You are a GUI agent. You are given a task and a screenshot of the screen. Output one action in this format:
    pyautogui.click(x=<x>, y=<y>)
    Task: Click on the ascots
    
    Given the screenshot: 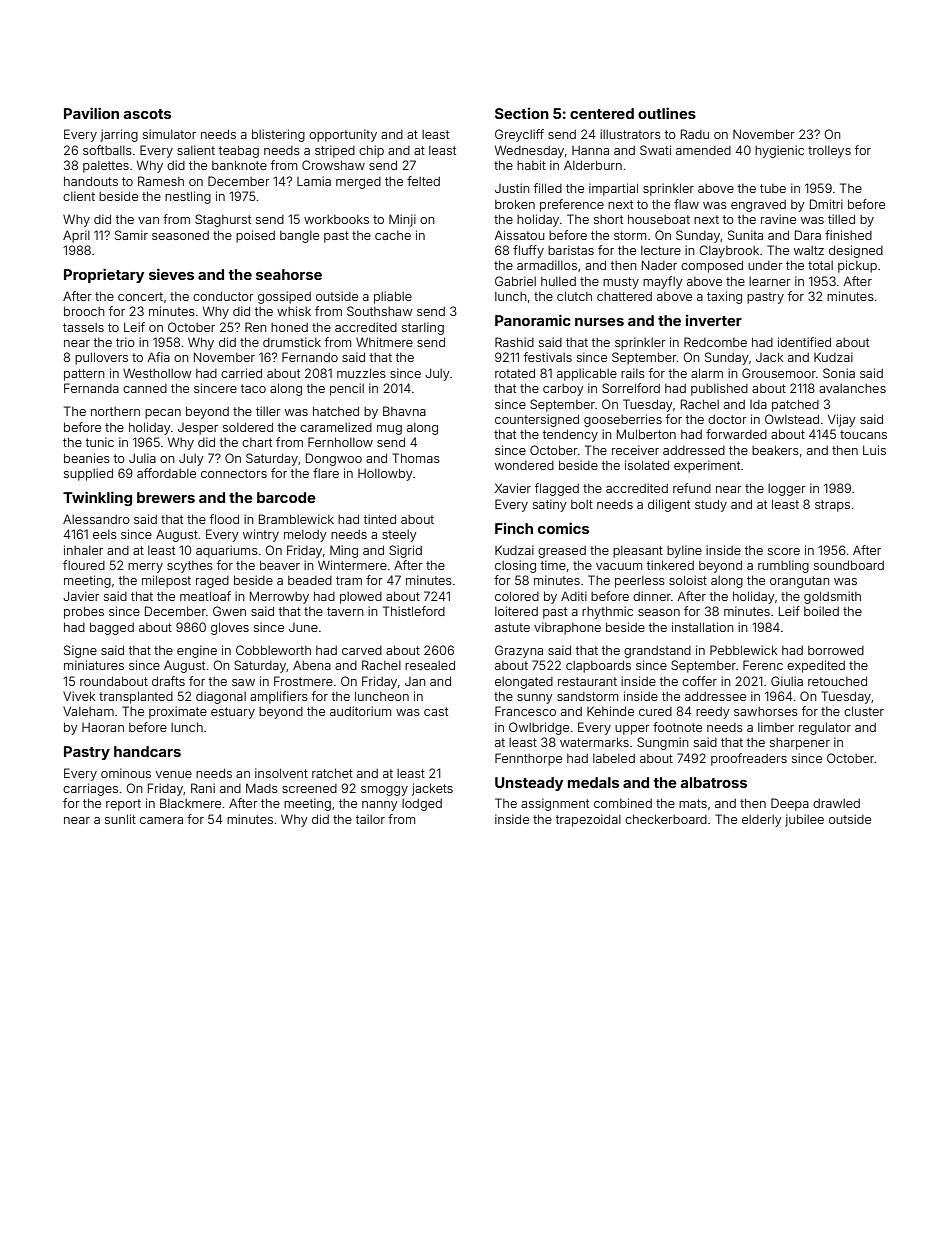 What is the action you would take?
    pyautogui.click(x=147, y=114)
